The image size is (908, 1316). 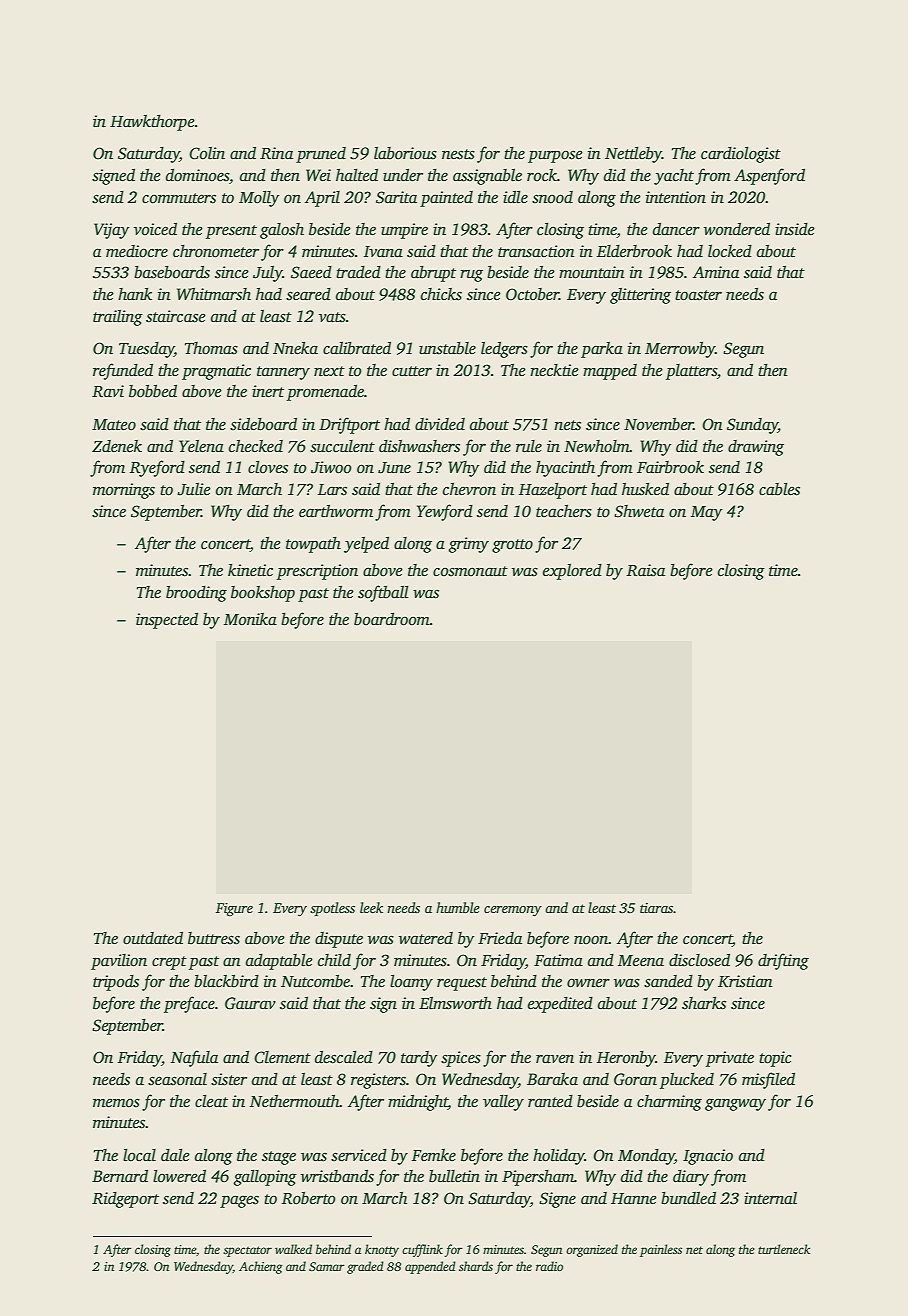 I want to click on cosmonaut, so click(x=470, y=571).
